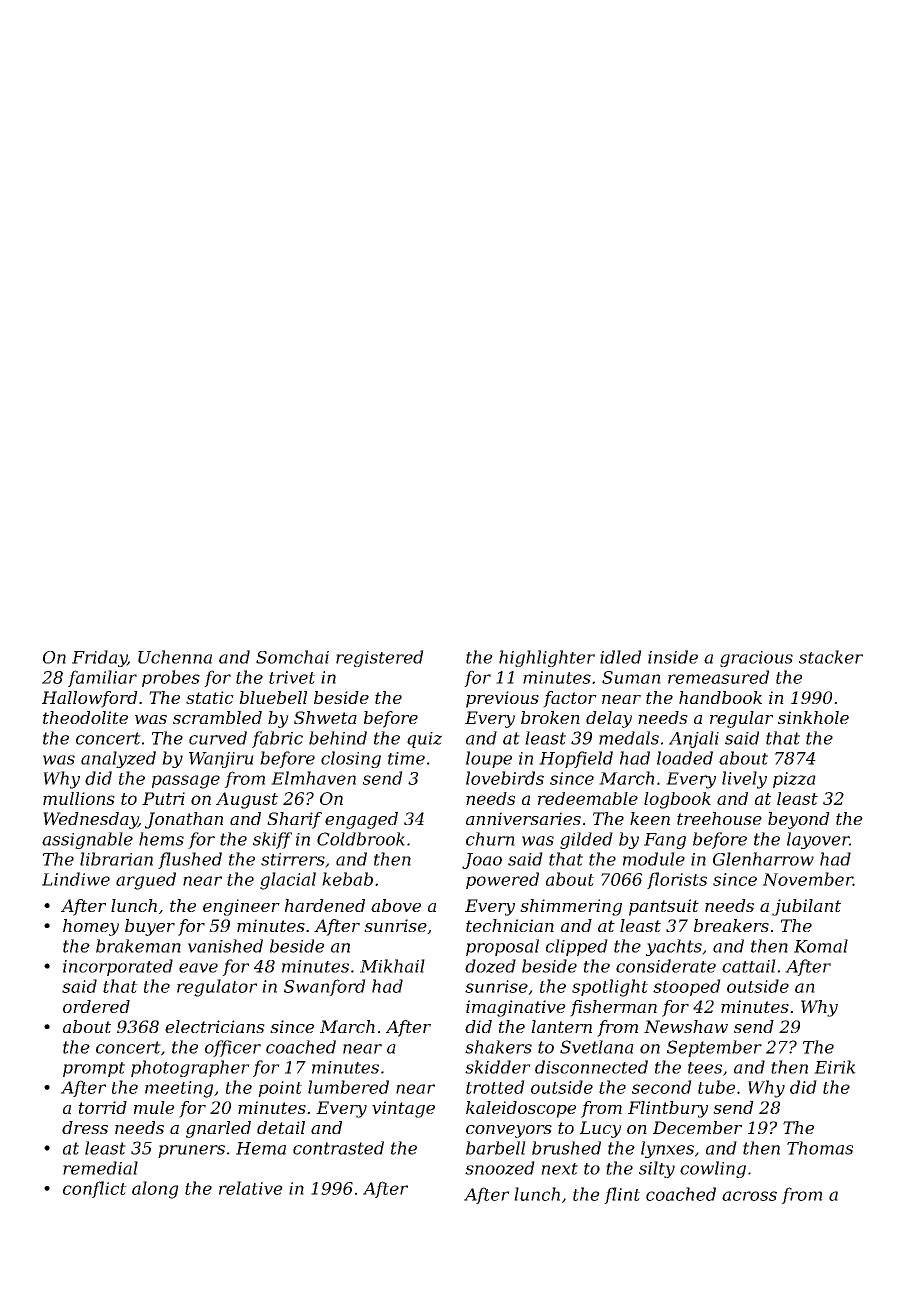  What do you see at coordinates (85, 717) in the screenshot?
I see `theodolite` at bounding box center [85, 717].
